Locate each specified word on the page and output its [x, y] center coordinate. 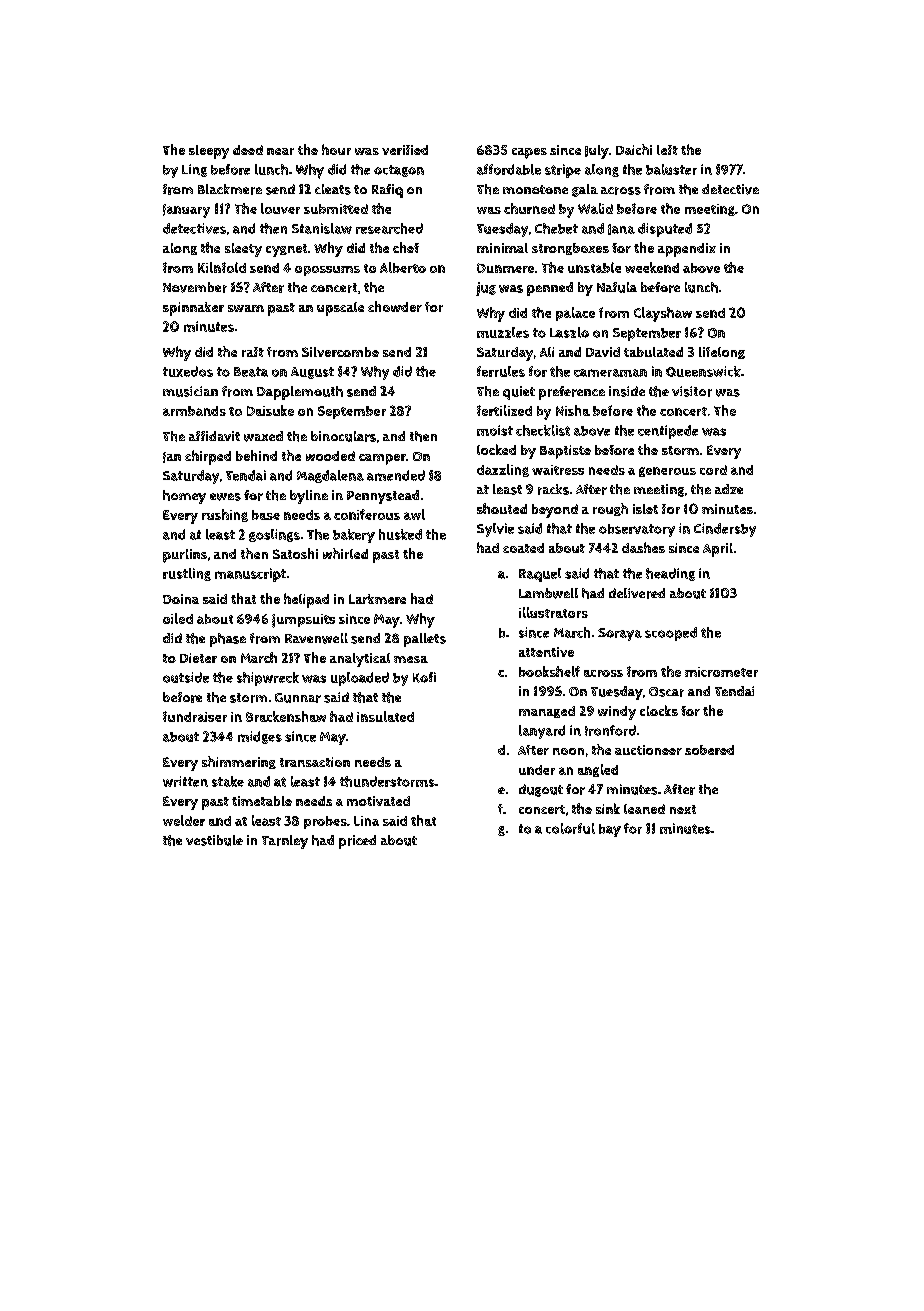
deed [248, 150]
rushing [225, 515]
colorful [570, 828]
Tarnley [285, 842]
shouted [502, 508]
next [683, 809]
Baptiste [565, 452]
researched [389, 228]
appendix [687, 250]
